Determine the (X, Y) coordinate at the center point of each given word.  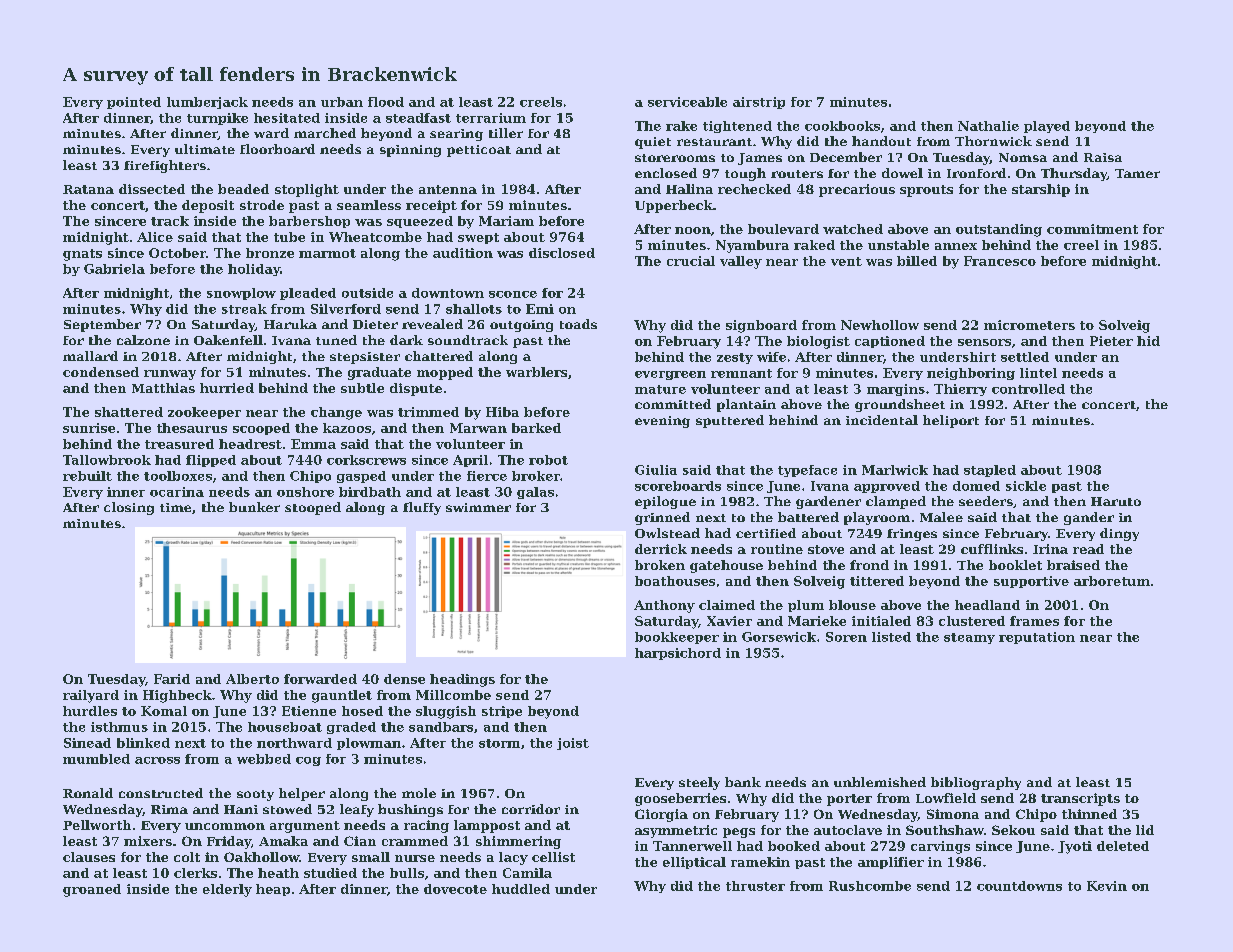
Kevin (1107, 886)
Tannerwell (692, 846)
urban (342, 102)
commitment (1092, 229)
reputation (1037, 638)
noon (693, 230)
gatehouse (726, 566)
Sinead (87, 743)
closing (129, 508)
